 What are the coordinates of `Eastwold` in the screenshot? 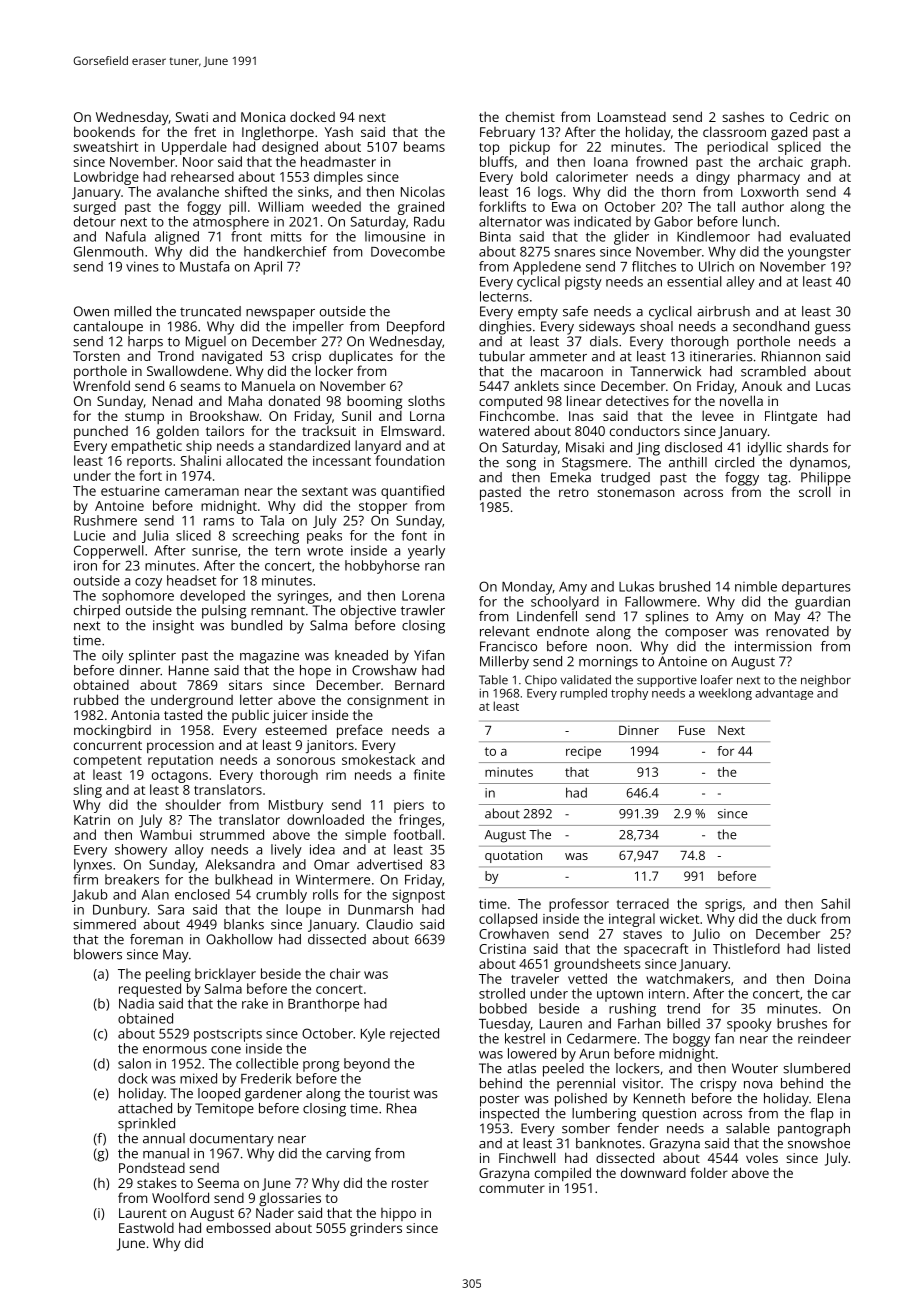 It's located at (146, 1227).
